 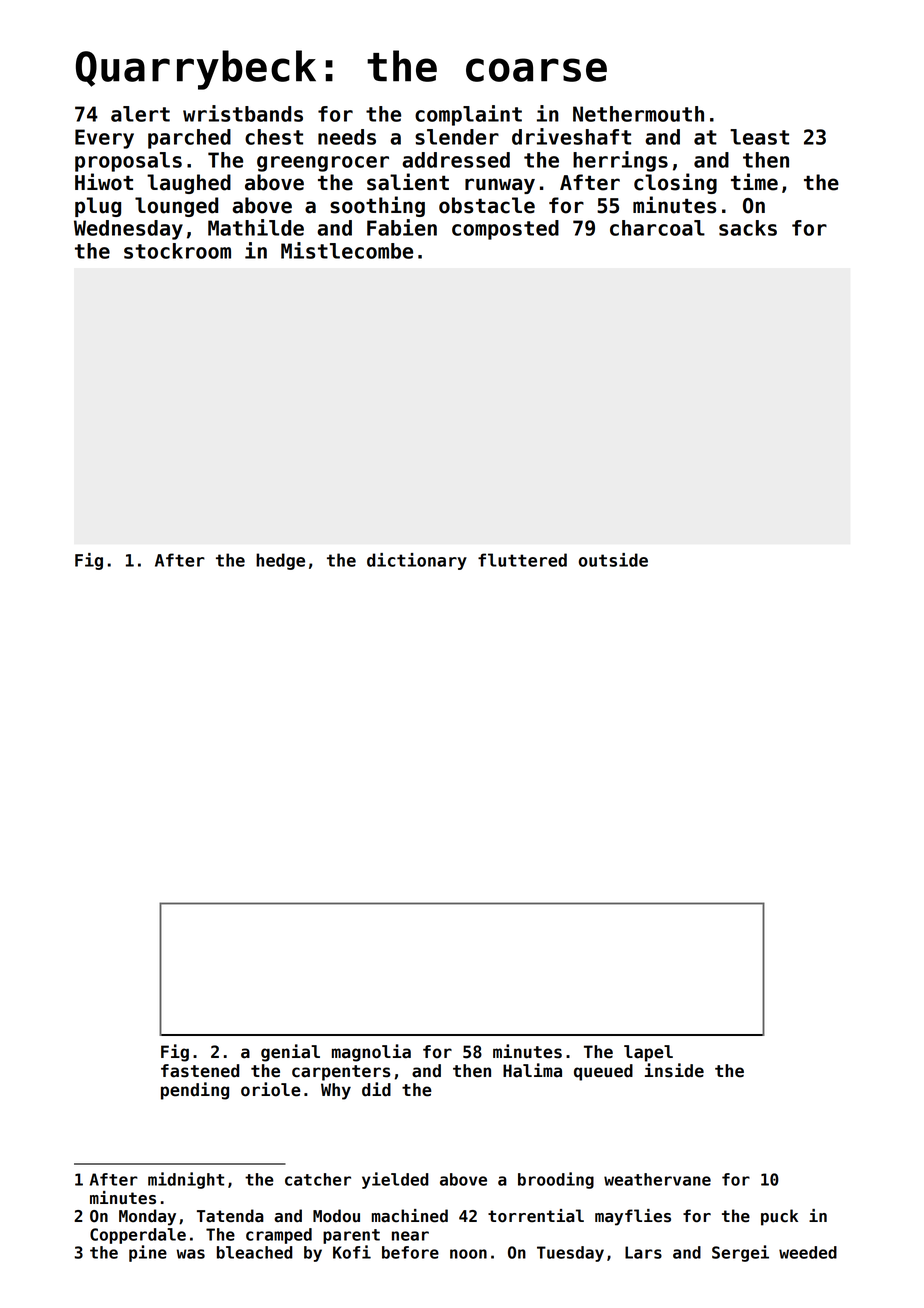 What do you see at coordinates (195, 1091) in the page?
I see `pending` at bounding box center [195, 1091].
